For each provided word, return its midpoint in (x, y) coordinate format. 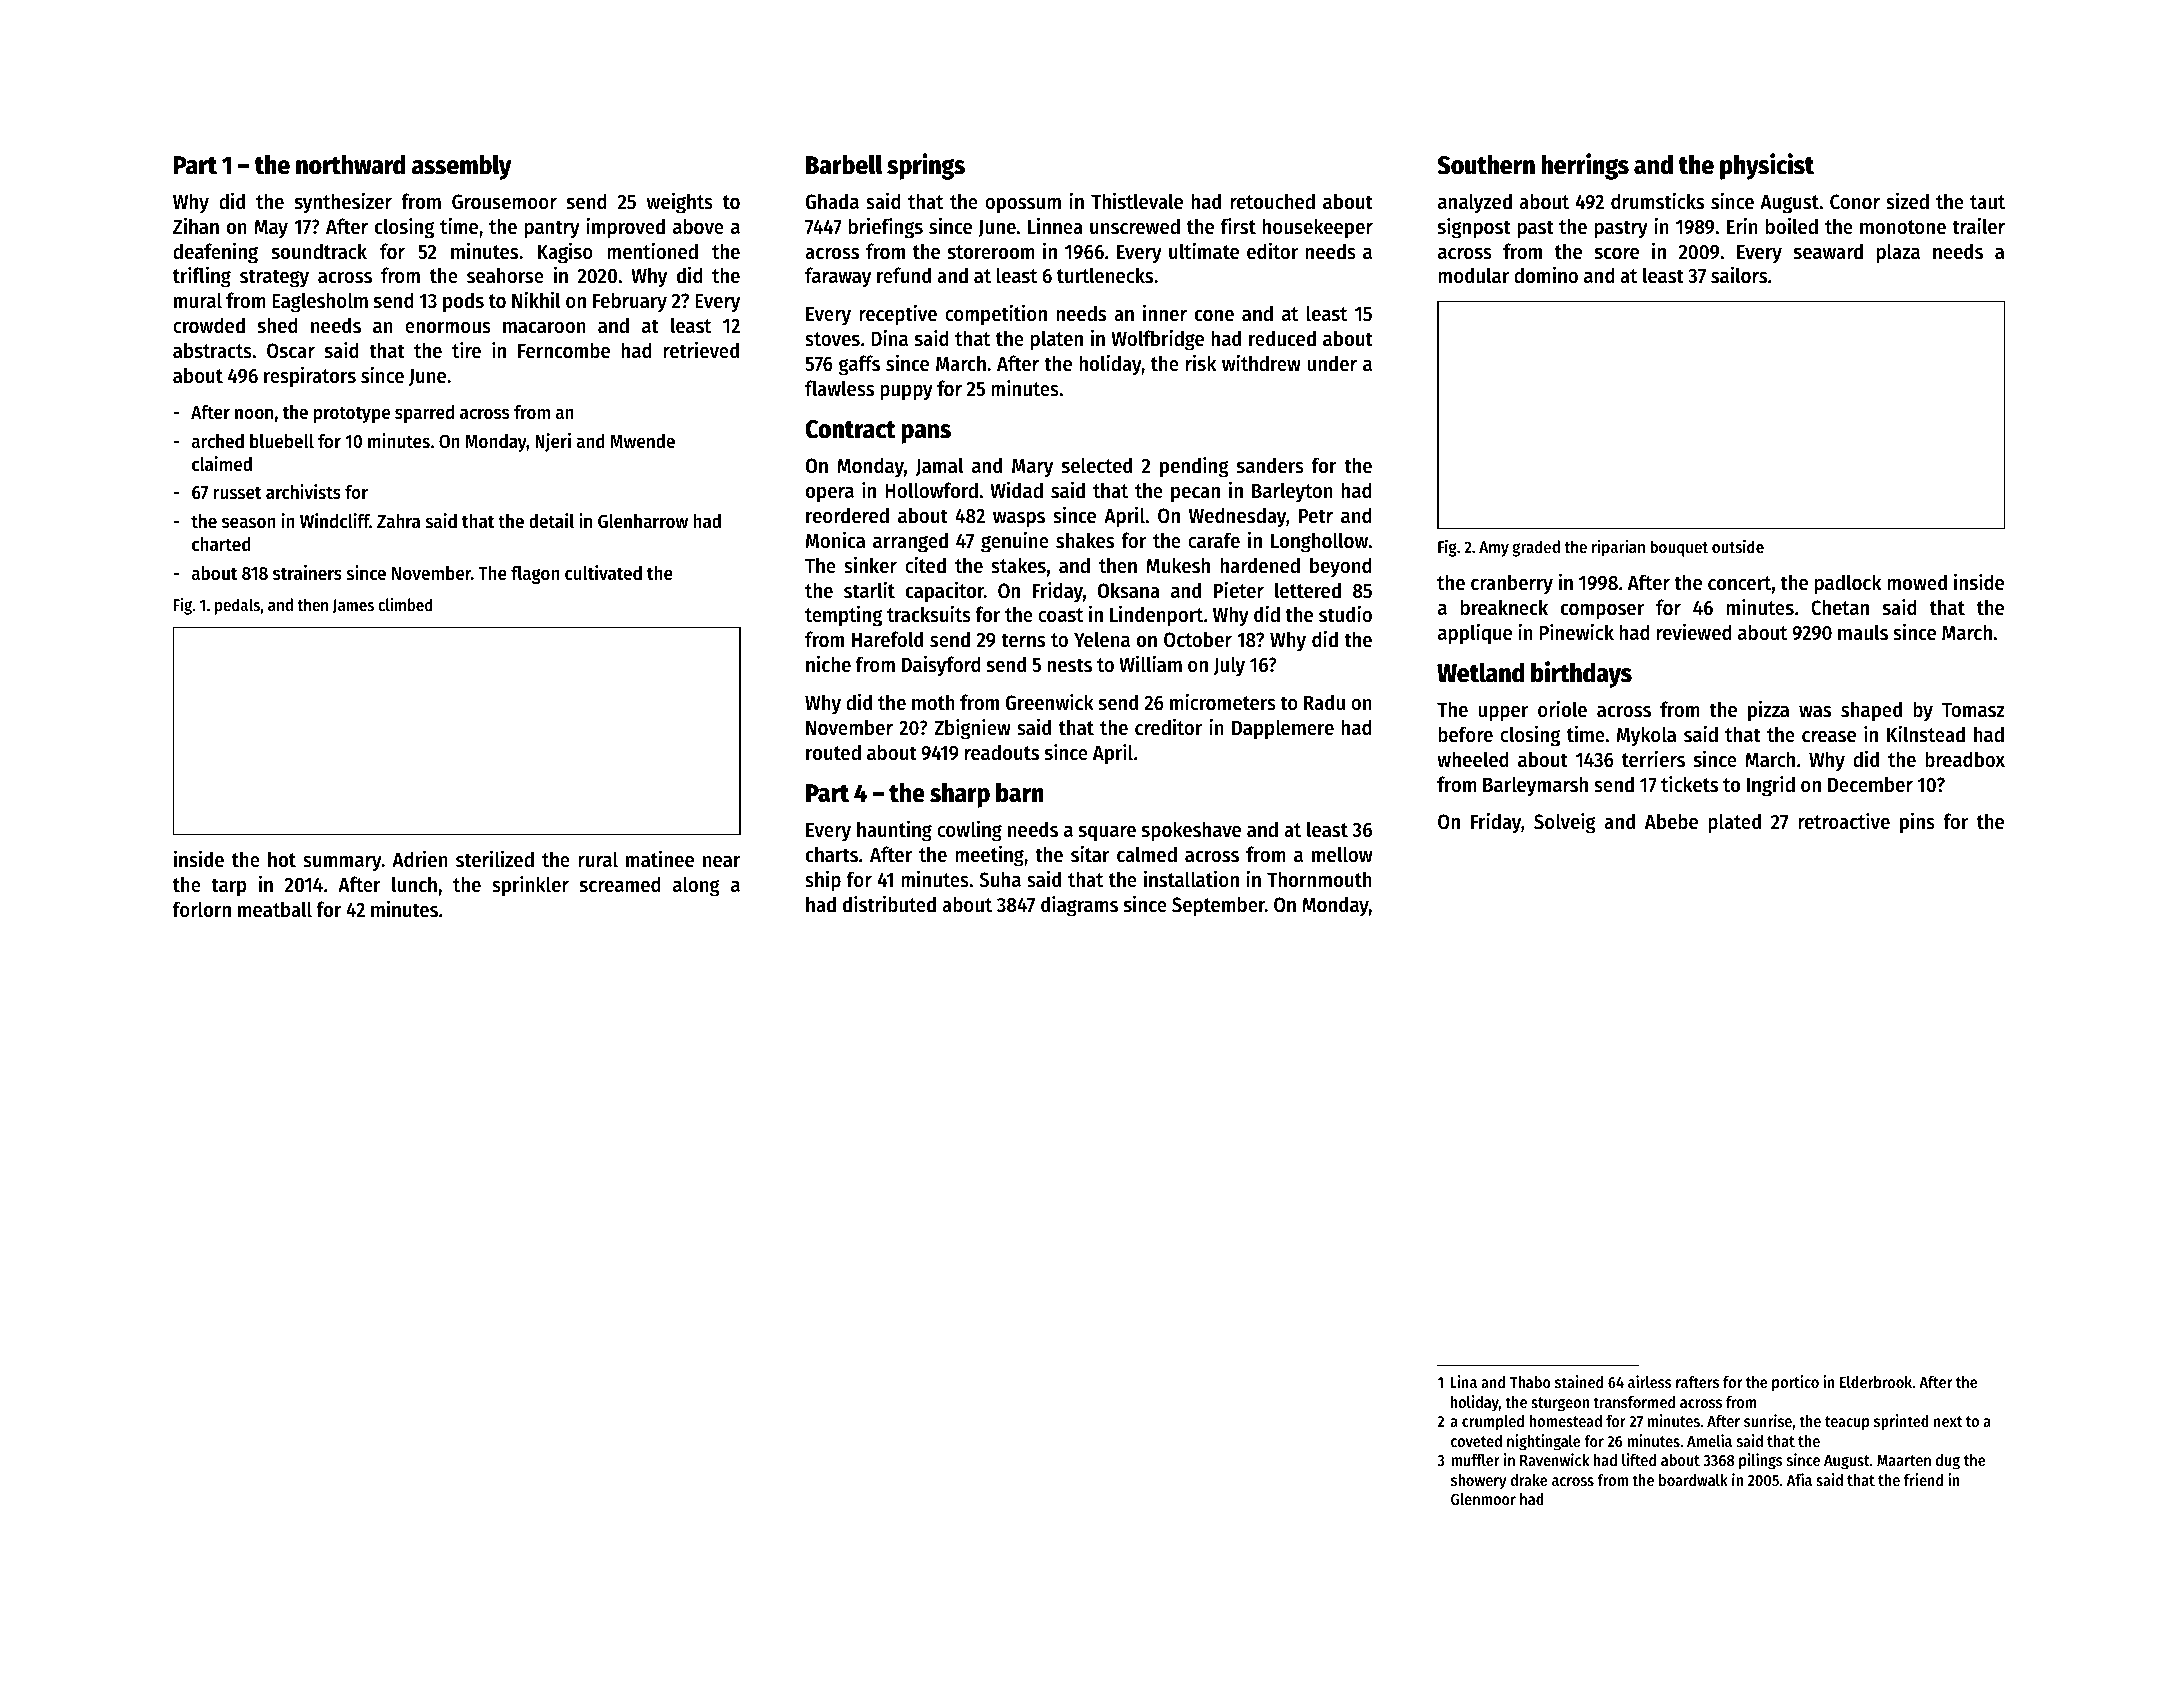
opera (830, 495)
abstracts (212, 350)
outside (1738, 546)
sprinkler (530, 886)
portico (1795, 1383)
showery (1478, 1482)
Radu (1324, 702)
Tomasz (1973, 710)
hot (282, 859)
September (1218, 906)
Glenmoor (1483, 1499)
